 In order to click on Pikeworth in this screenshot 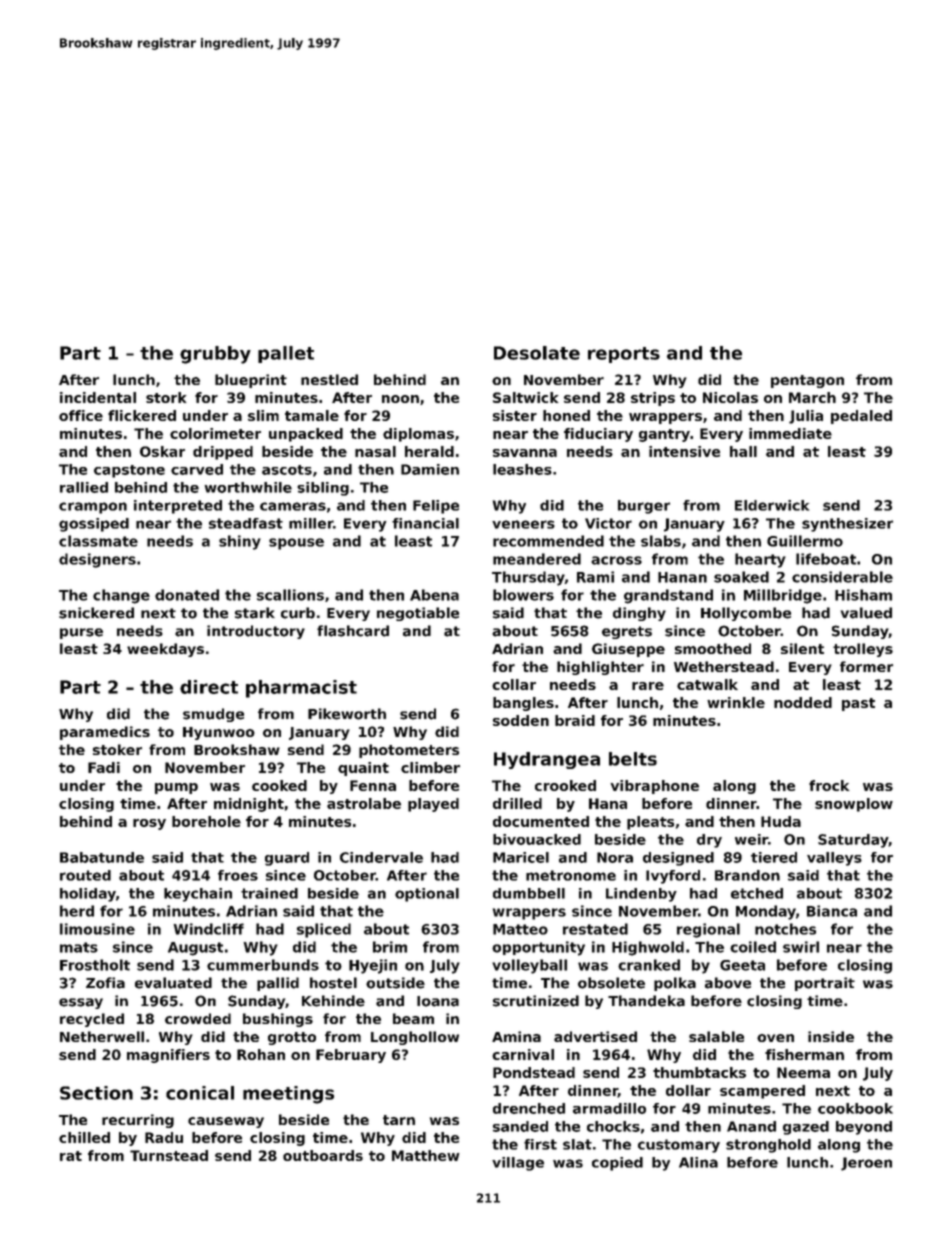, I will do `click(347, 714)`.
